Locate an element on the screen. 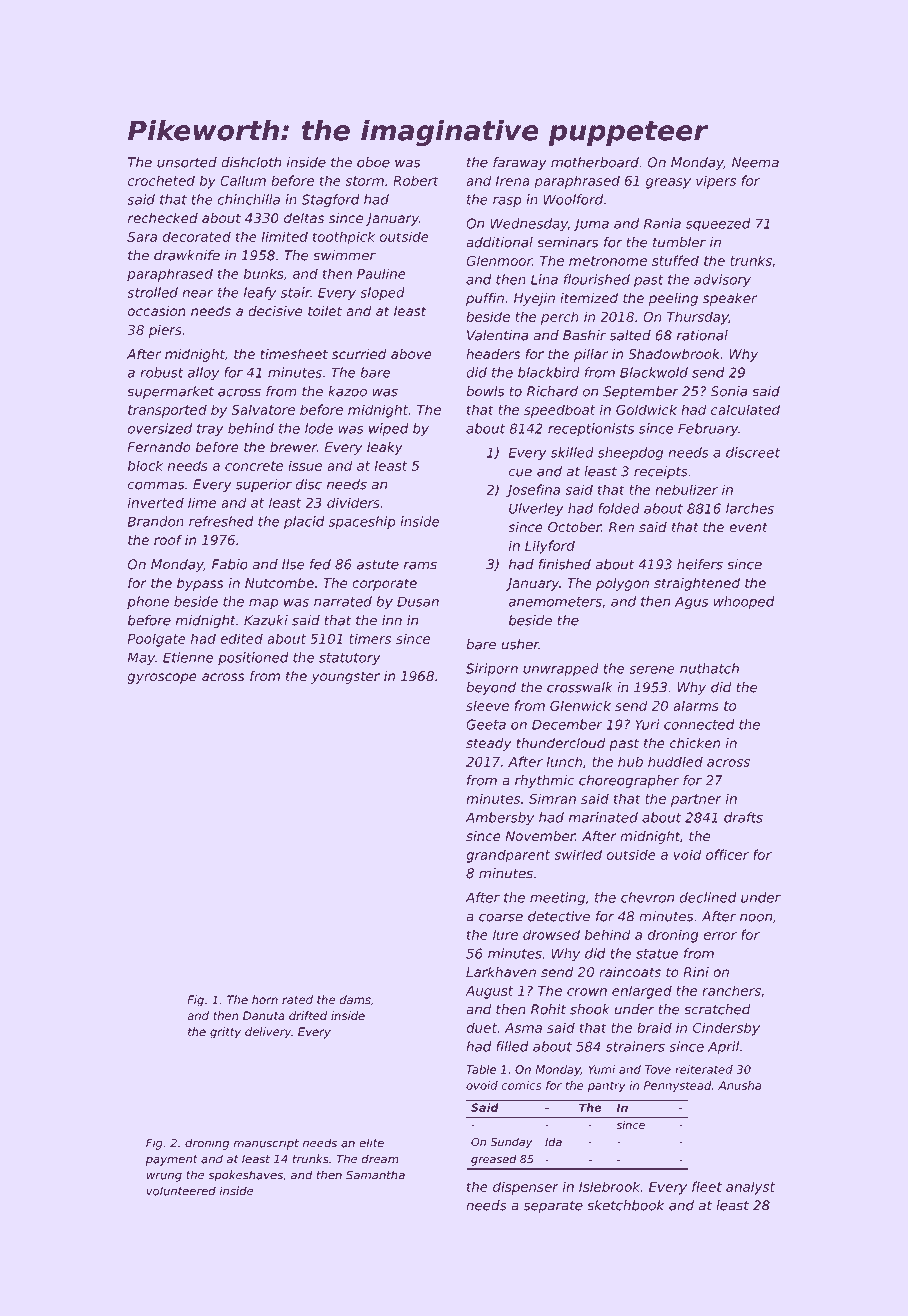 The width and height of the screenshot is (908, 1316). manuscript is located at coordinates (266, 1144).
